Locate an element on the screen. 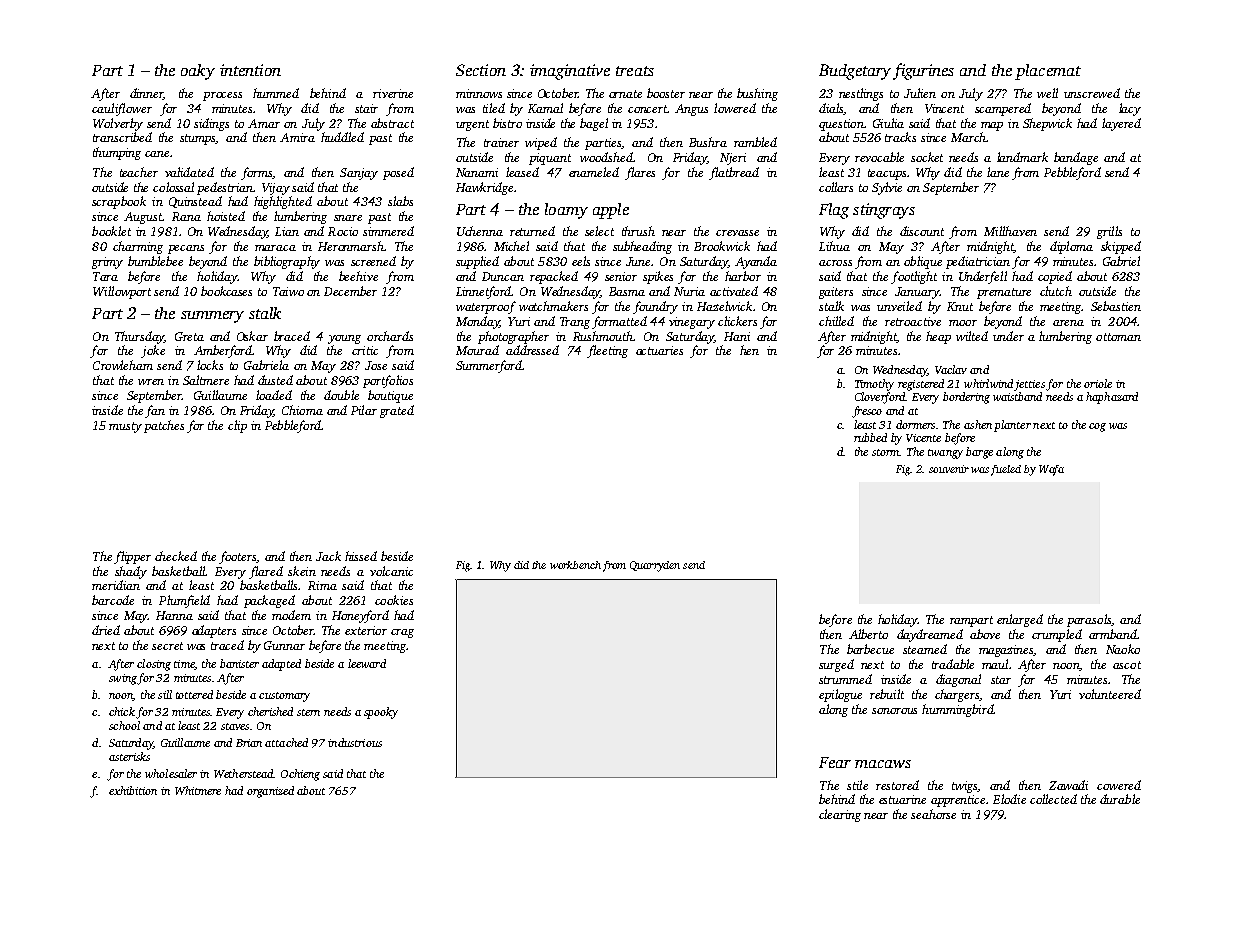 The width and height of the screenshot is (1233, 952). crag is located at coordinates (402, 633).
